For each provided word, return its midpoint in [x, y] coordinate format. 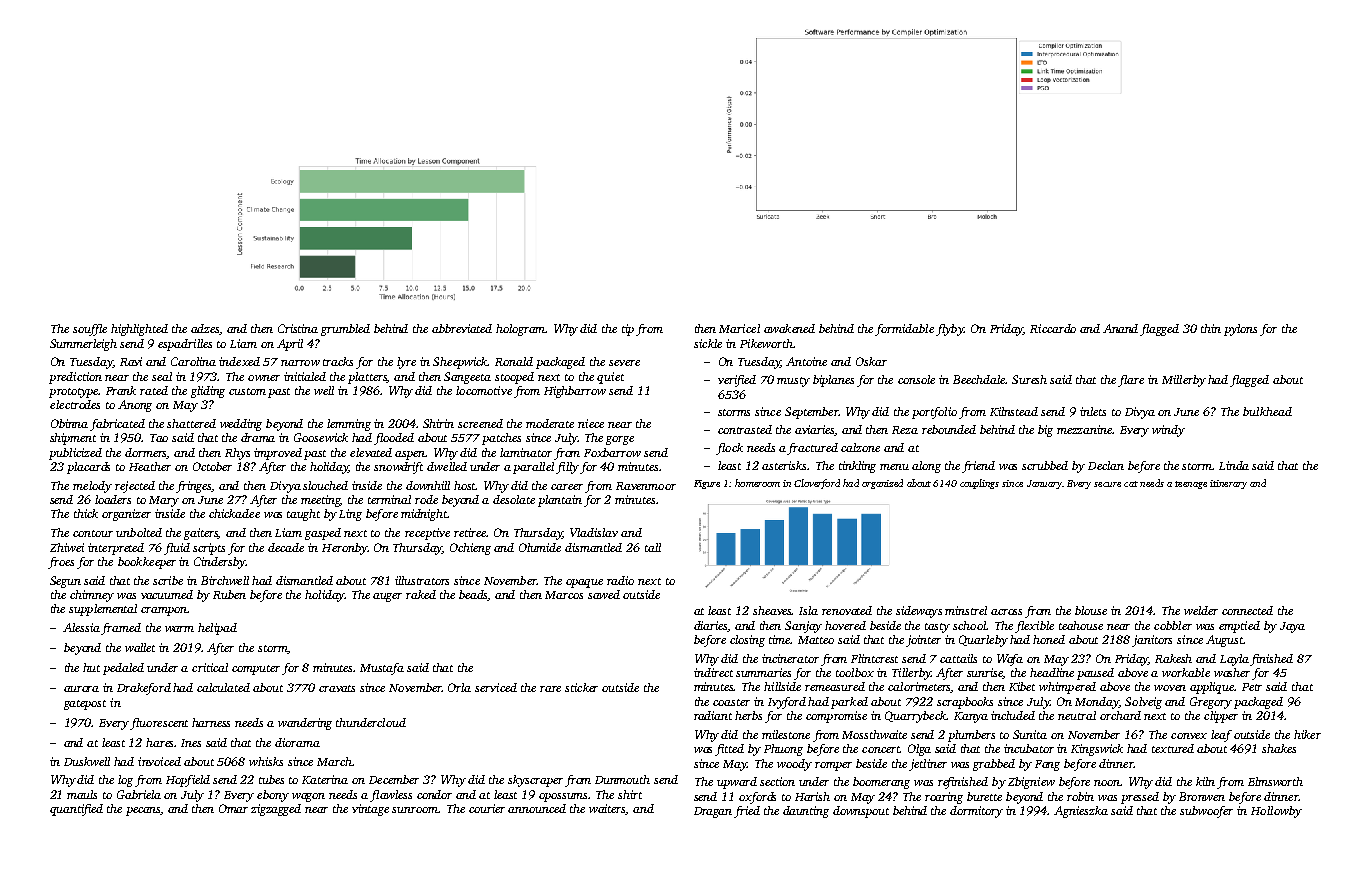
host [465, 485]
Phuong [783, 750]
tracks [338, 361]
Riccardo [1053, 328]
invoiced [159, 761]
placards [88, 468]
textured [1173, 748]
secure [1107, 484]
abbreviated [462, 328]
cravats [337, 688]
